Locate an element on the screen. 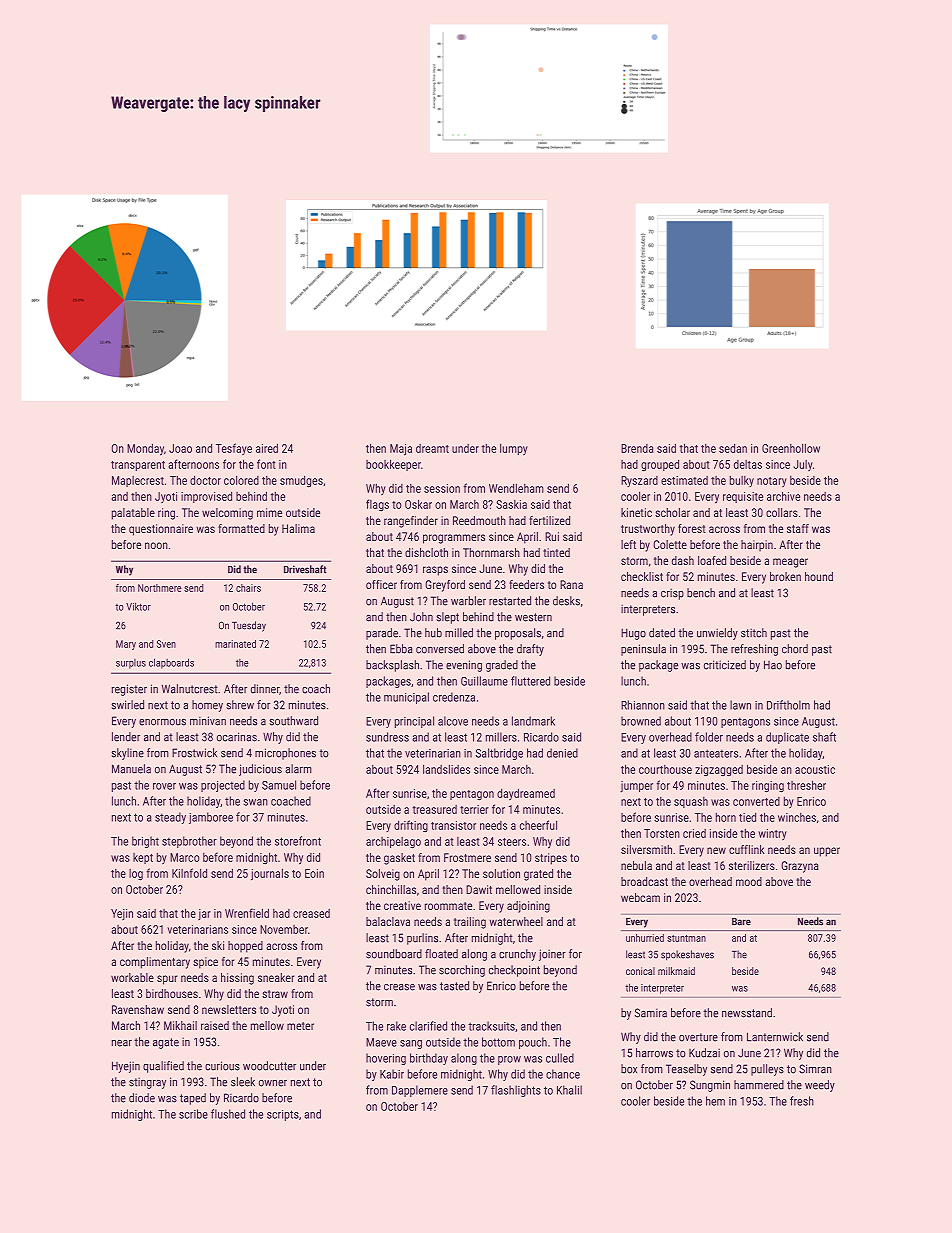  winches is located at coordinates (797, 817).
